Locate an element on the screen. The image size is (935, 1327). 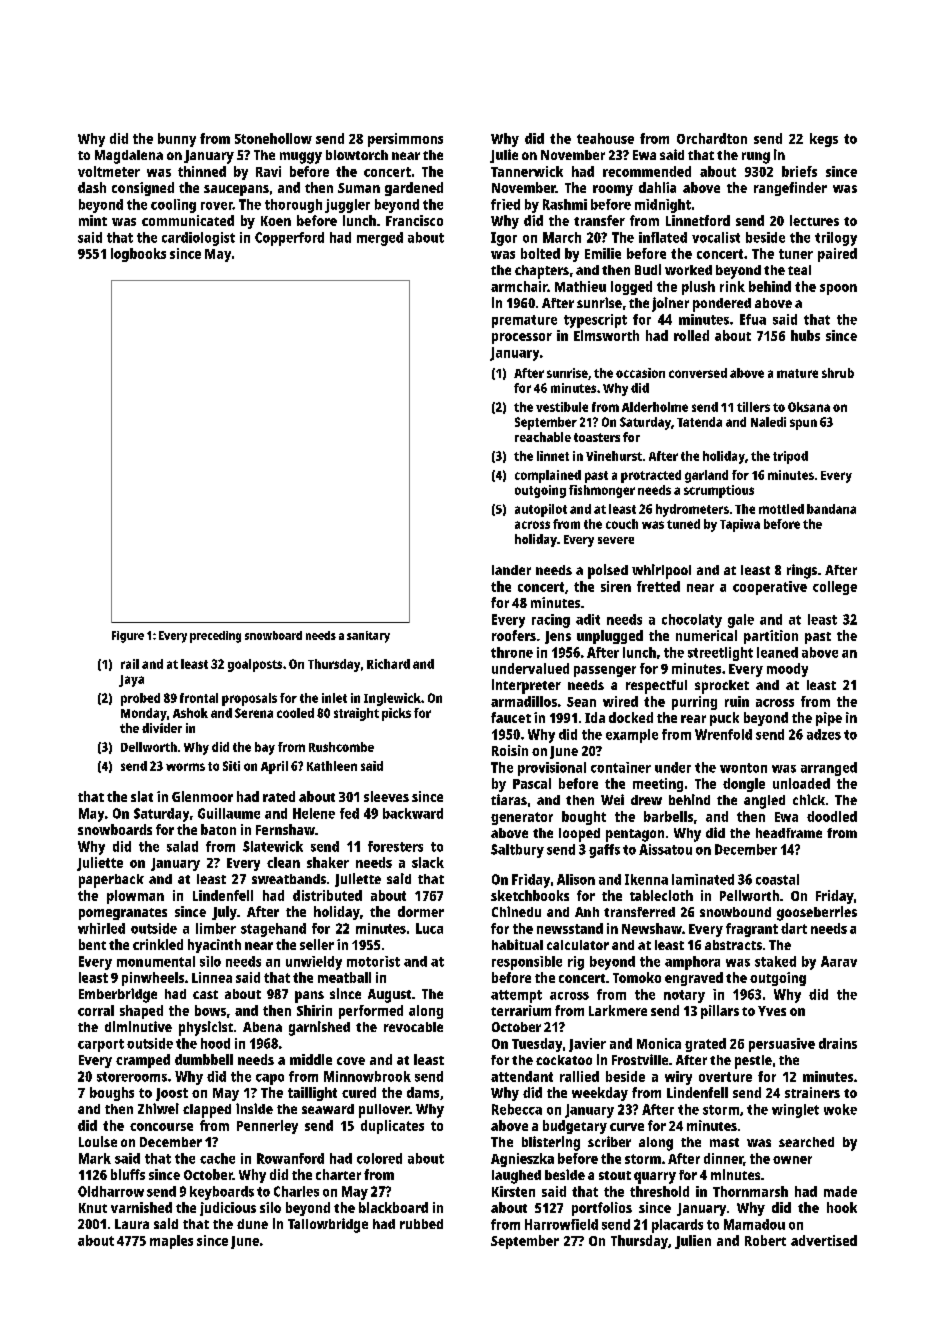
Magdalena is located at coordinates (129, 157).
